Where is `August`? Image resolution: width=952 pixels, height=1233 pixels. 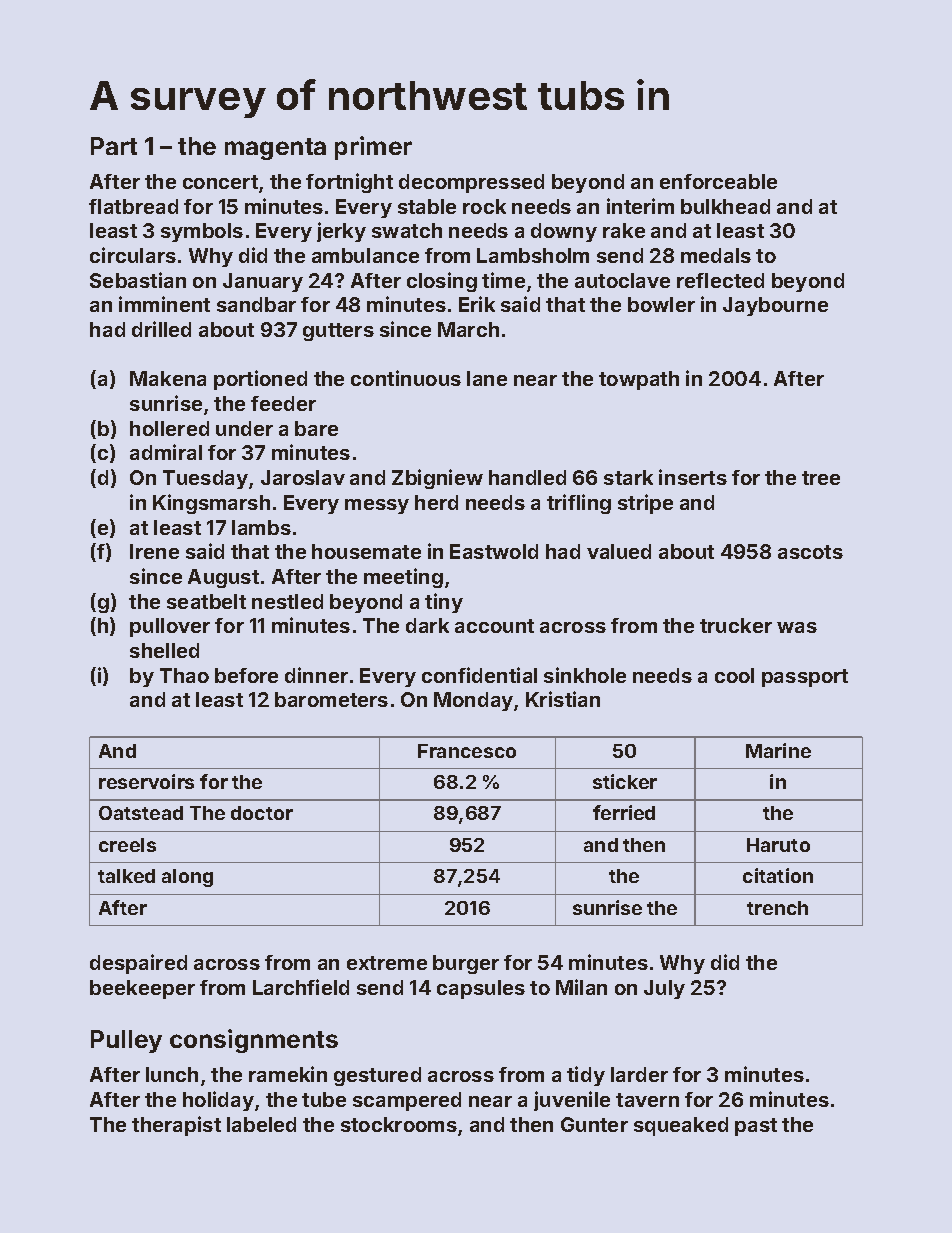 August is located at coordinates (223, 578).
